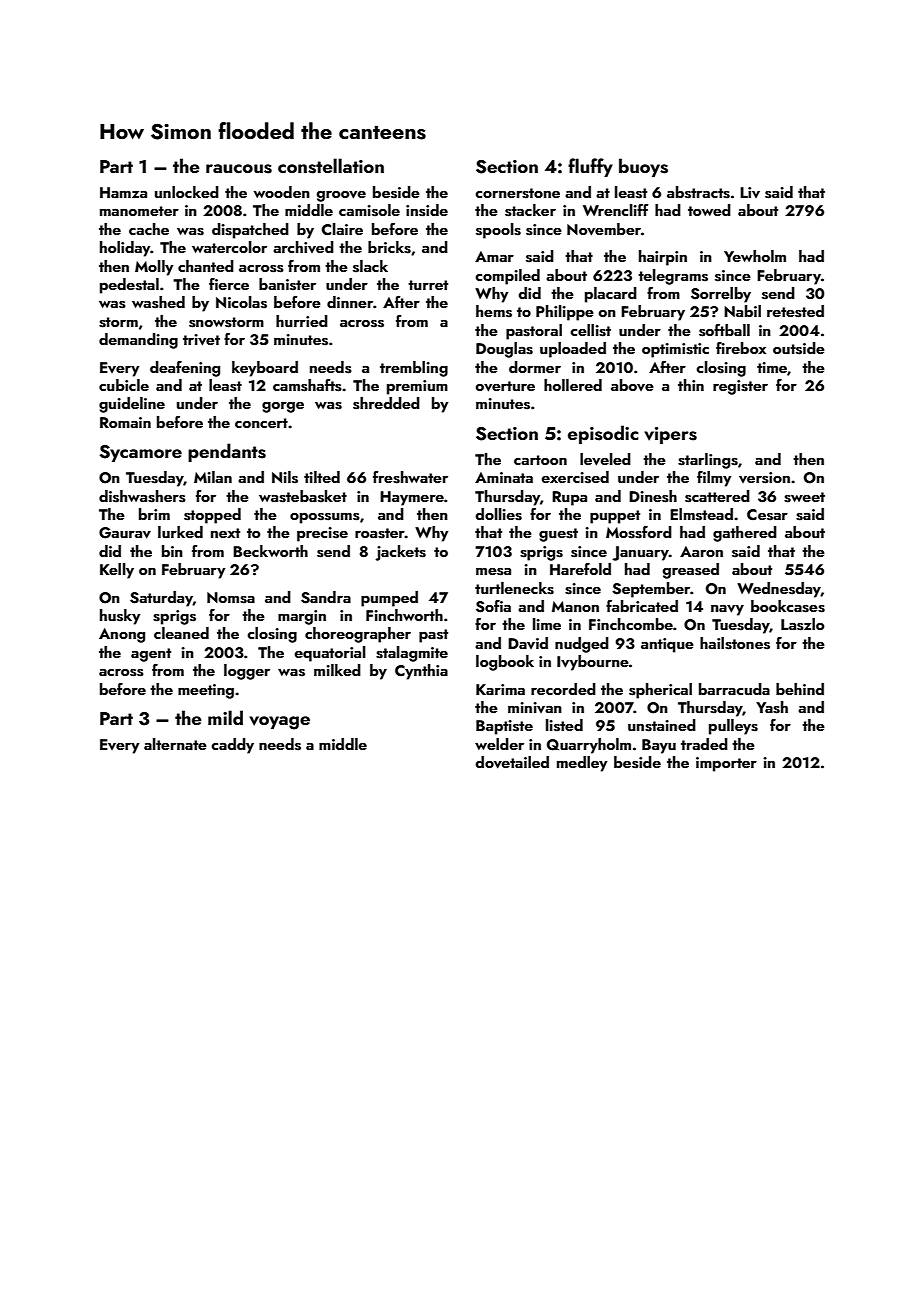  What do you see at coordinates (421, 672) in the page?
I see `Cynthia` at bounding box center [421, 672].
